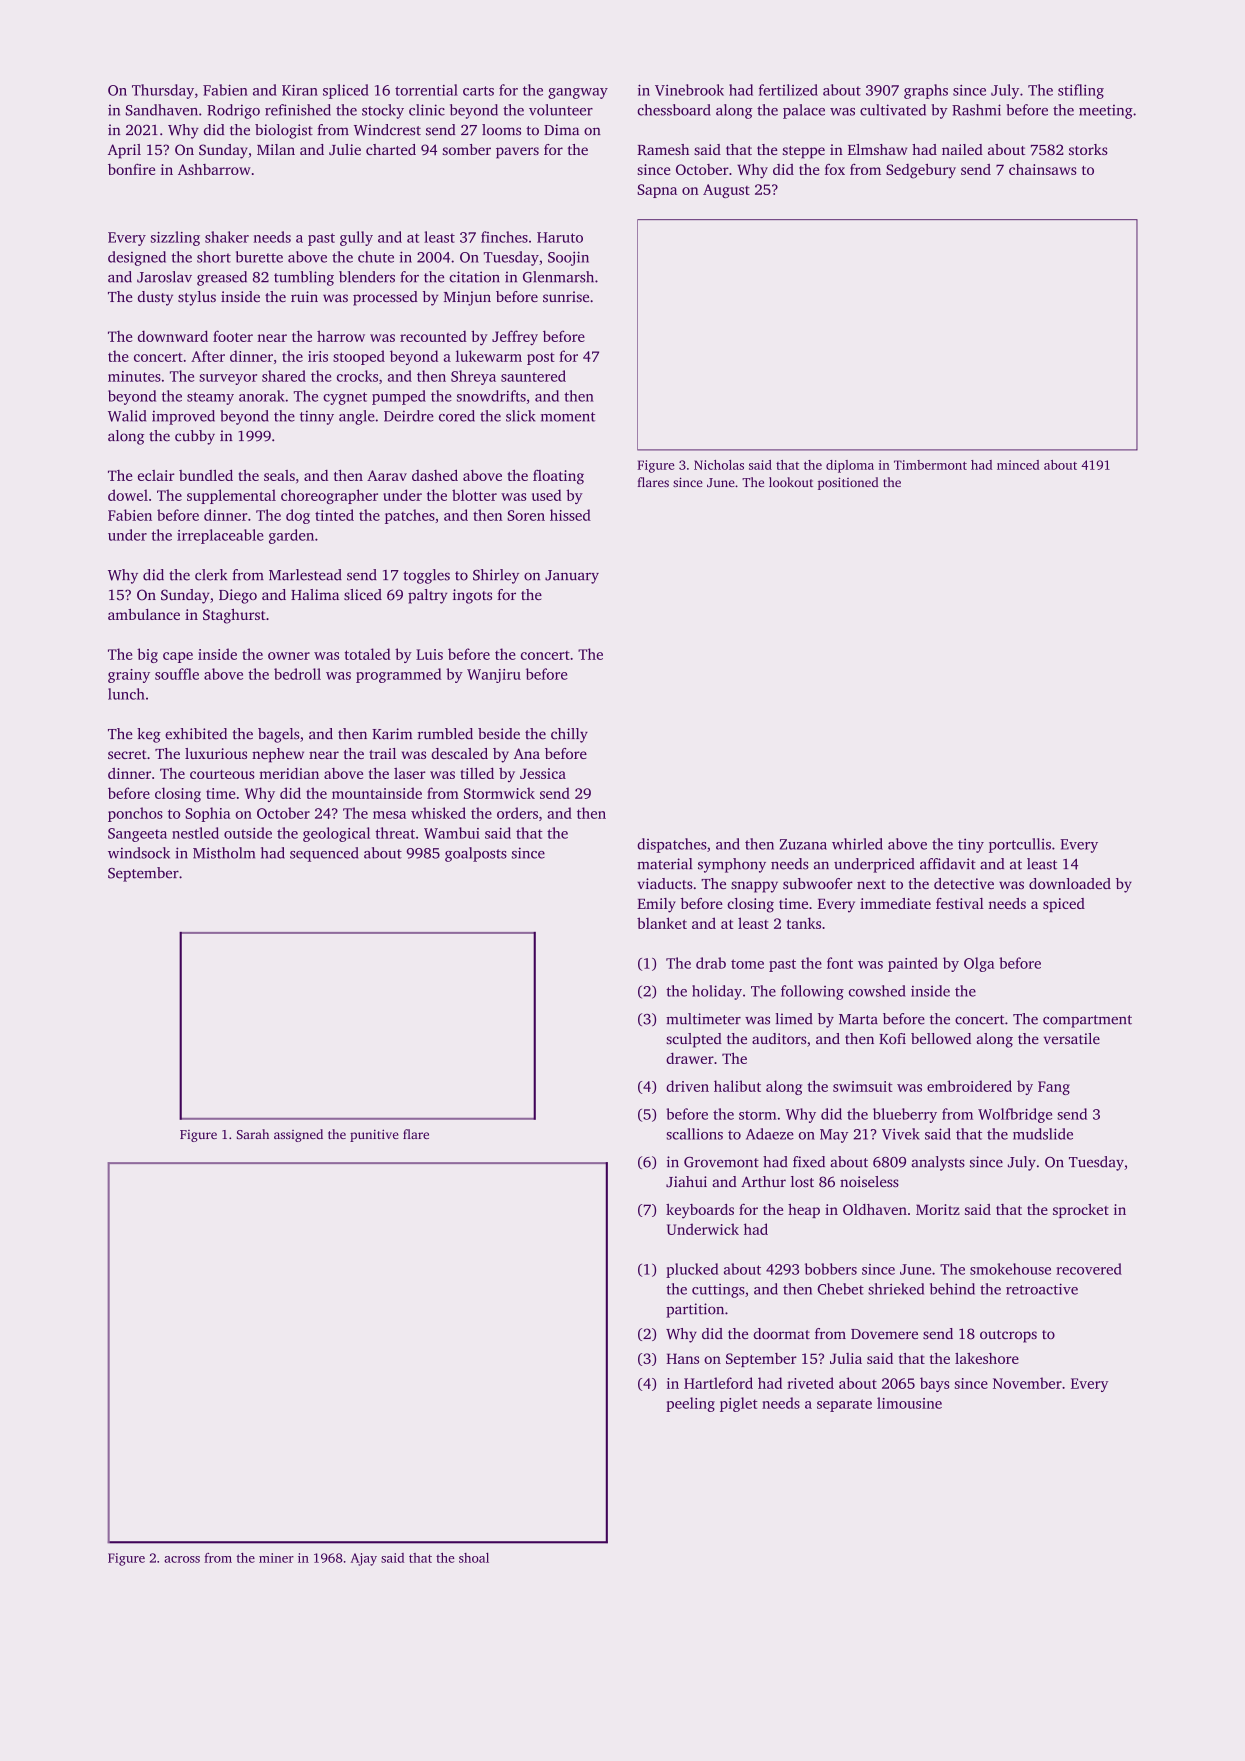 This screenshot has width=1245, height=1761. What do you see at coordinates (689, 90) in the screenshot?
I see `Vinebrook` at bounding box center [689, 90].
